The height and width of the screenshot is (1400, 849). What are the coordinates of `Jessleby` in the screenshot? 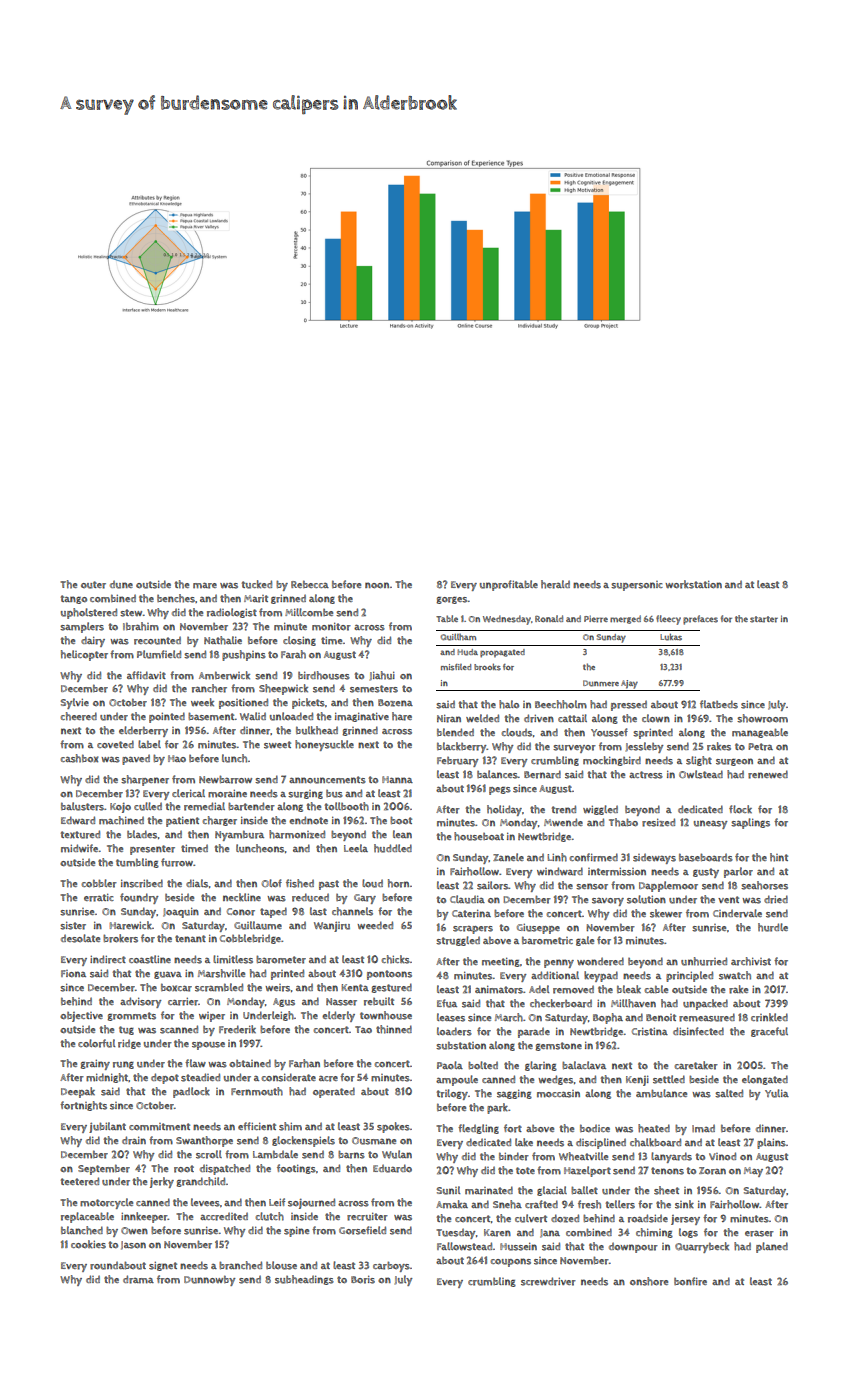 It's located at (645, 747).
